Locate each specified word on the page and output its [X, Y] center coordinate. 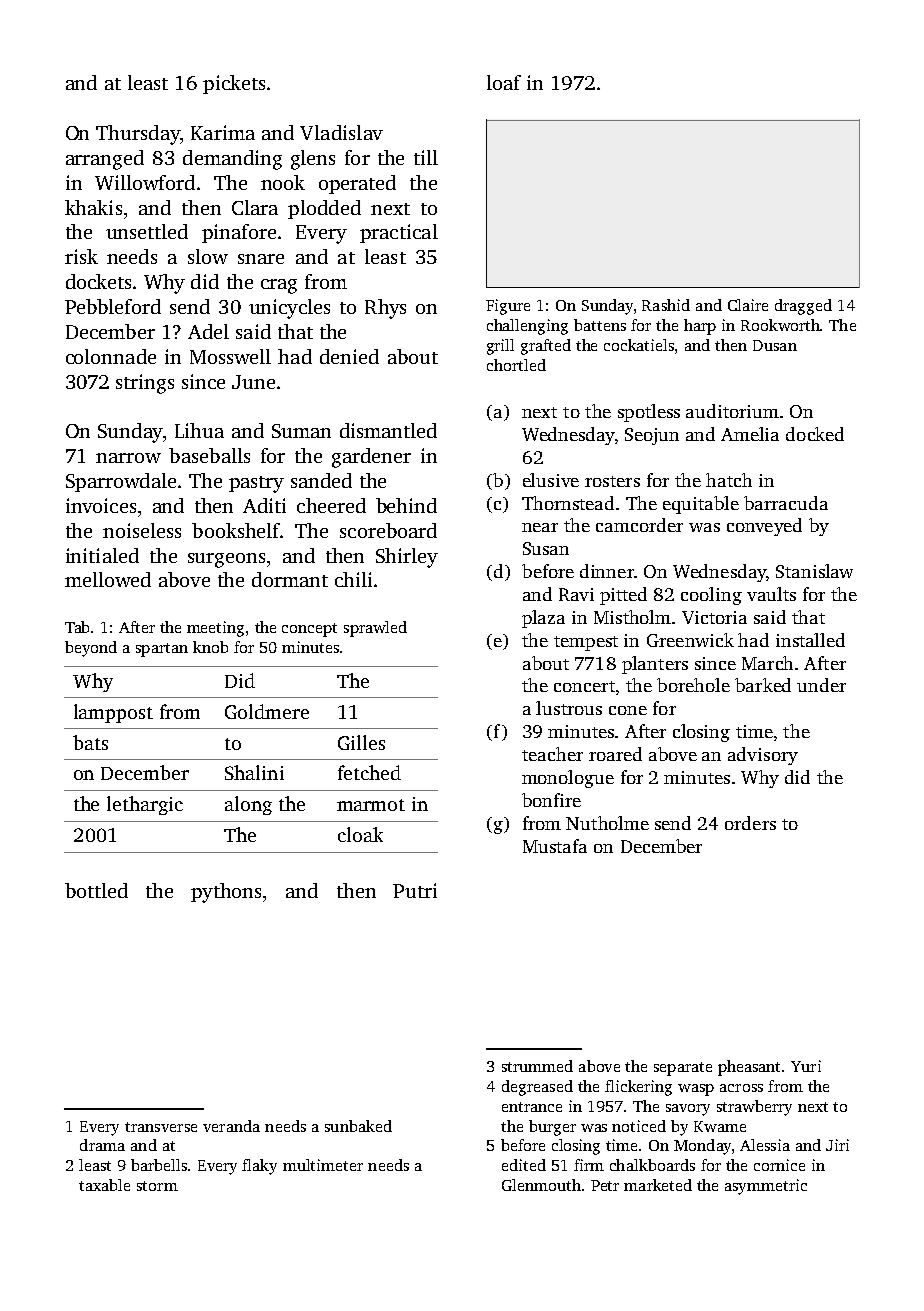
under [821, 685]
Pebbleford [113, 306]
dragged [803, 307]
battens [600, 325]
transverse [161, 1127]
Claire [748, 305]
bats [90, 742]
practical [399, 233]
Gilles [361, 742]
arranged [105, 160]
